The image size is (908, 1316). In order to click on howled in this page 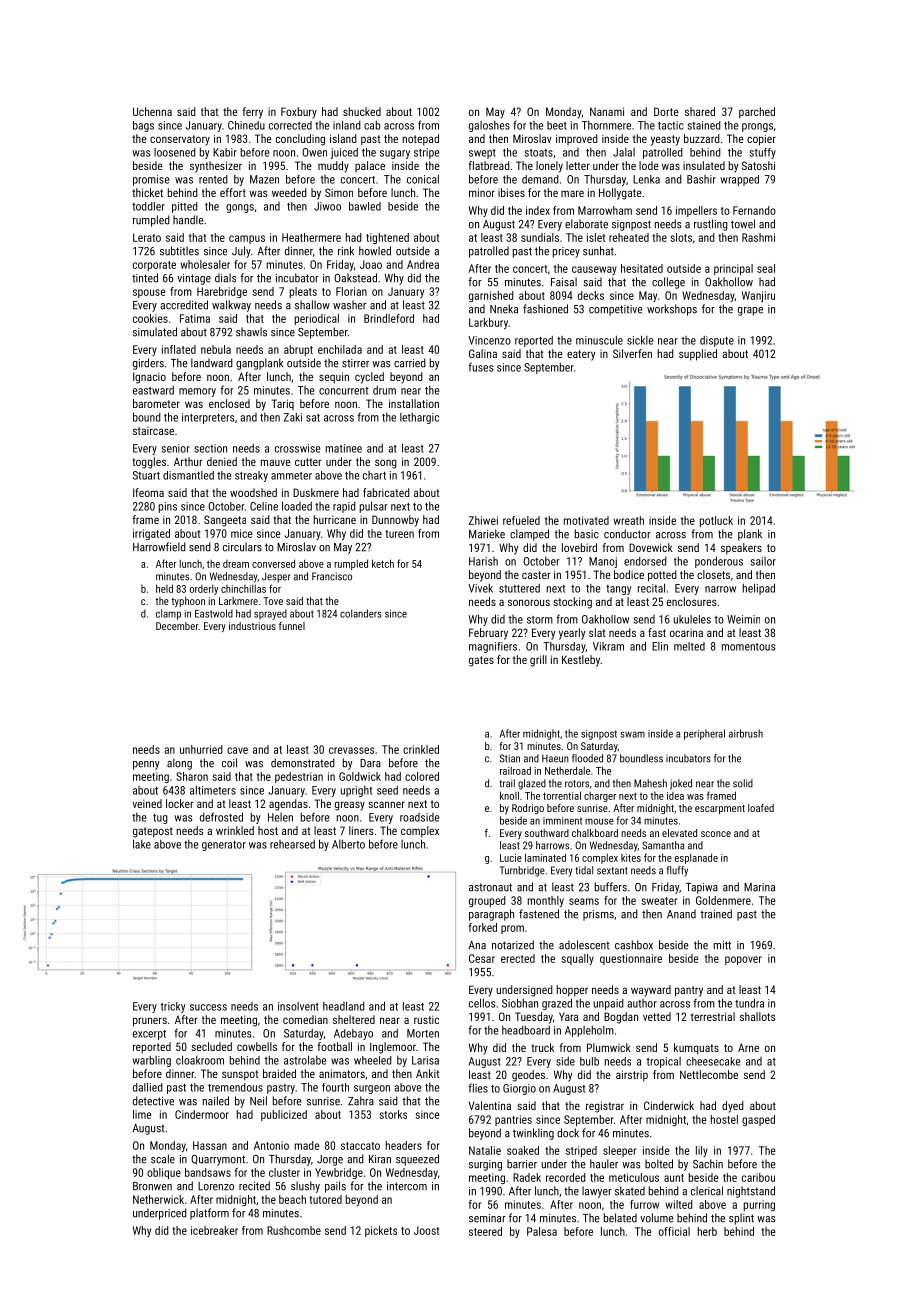, I will do `click(375, 251)`.
